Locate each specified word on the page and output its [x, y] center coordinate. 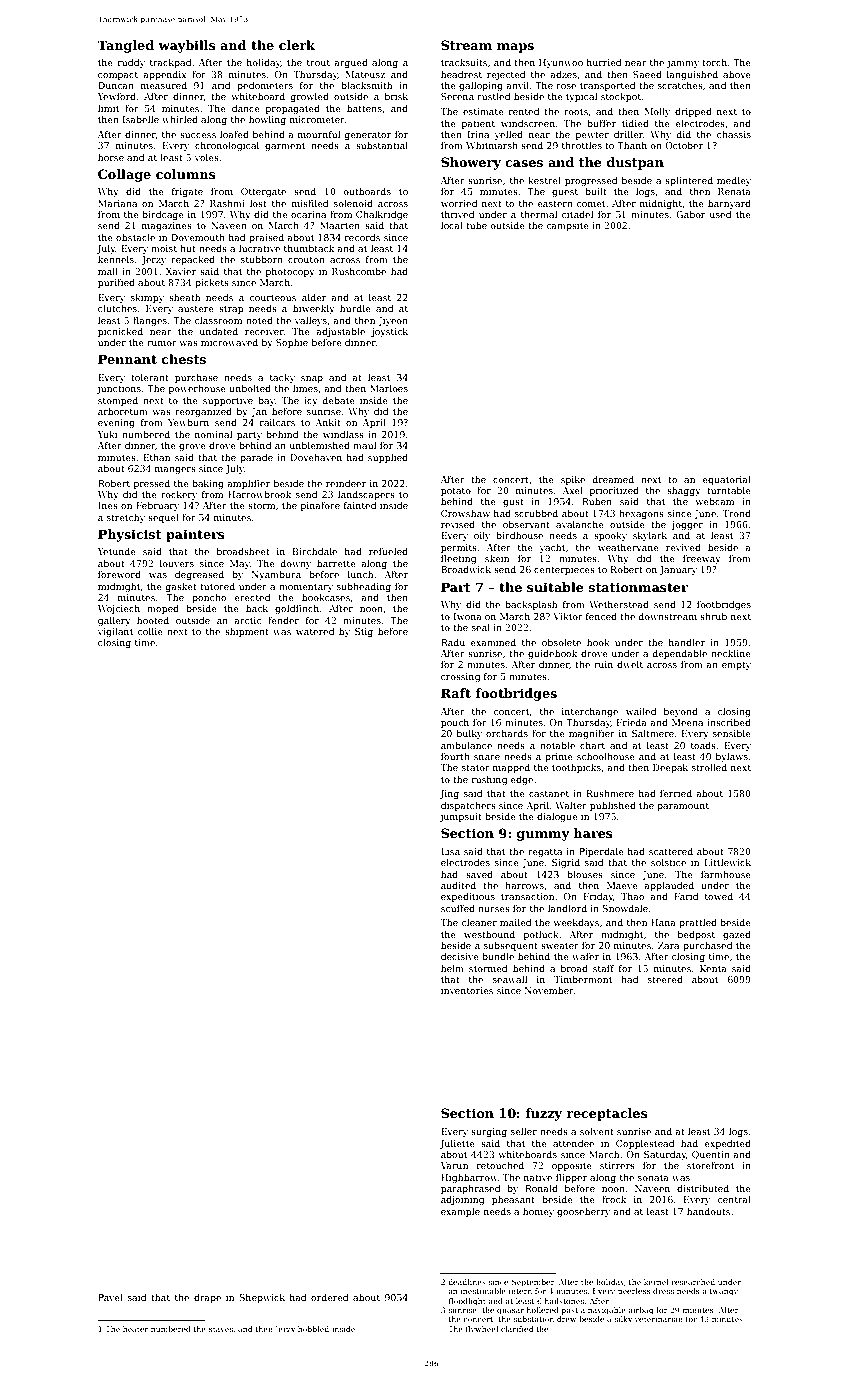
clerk [297, 45]
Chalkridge [382, 215]
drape [207, 1298]
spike [573, 480]
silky [623, 1320]
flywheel [482, 1330]
